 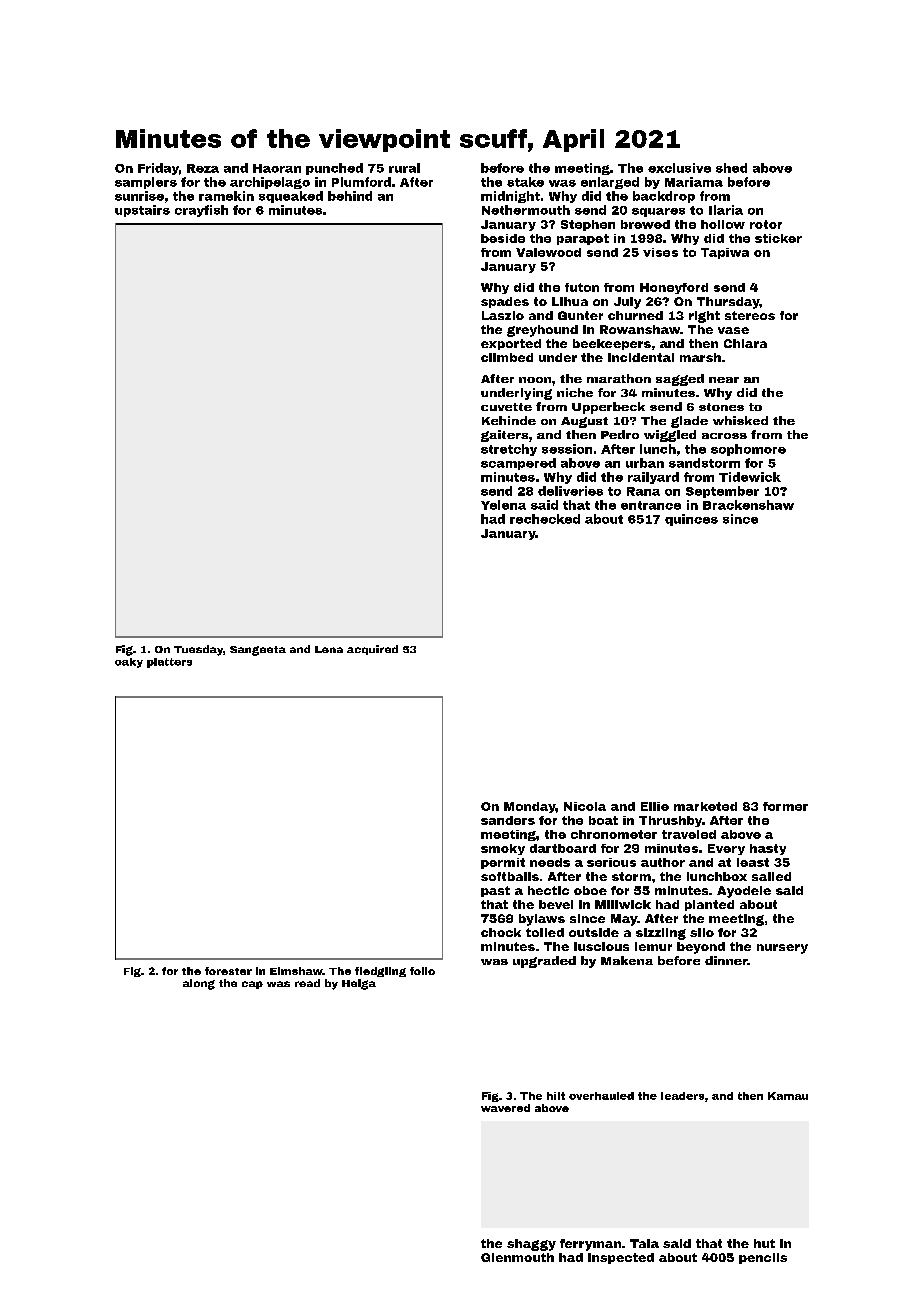 I want to click on pencils, so click(x=763, y=1258).
